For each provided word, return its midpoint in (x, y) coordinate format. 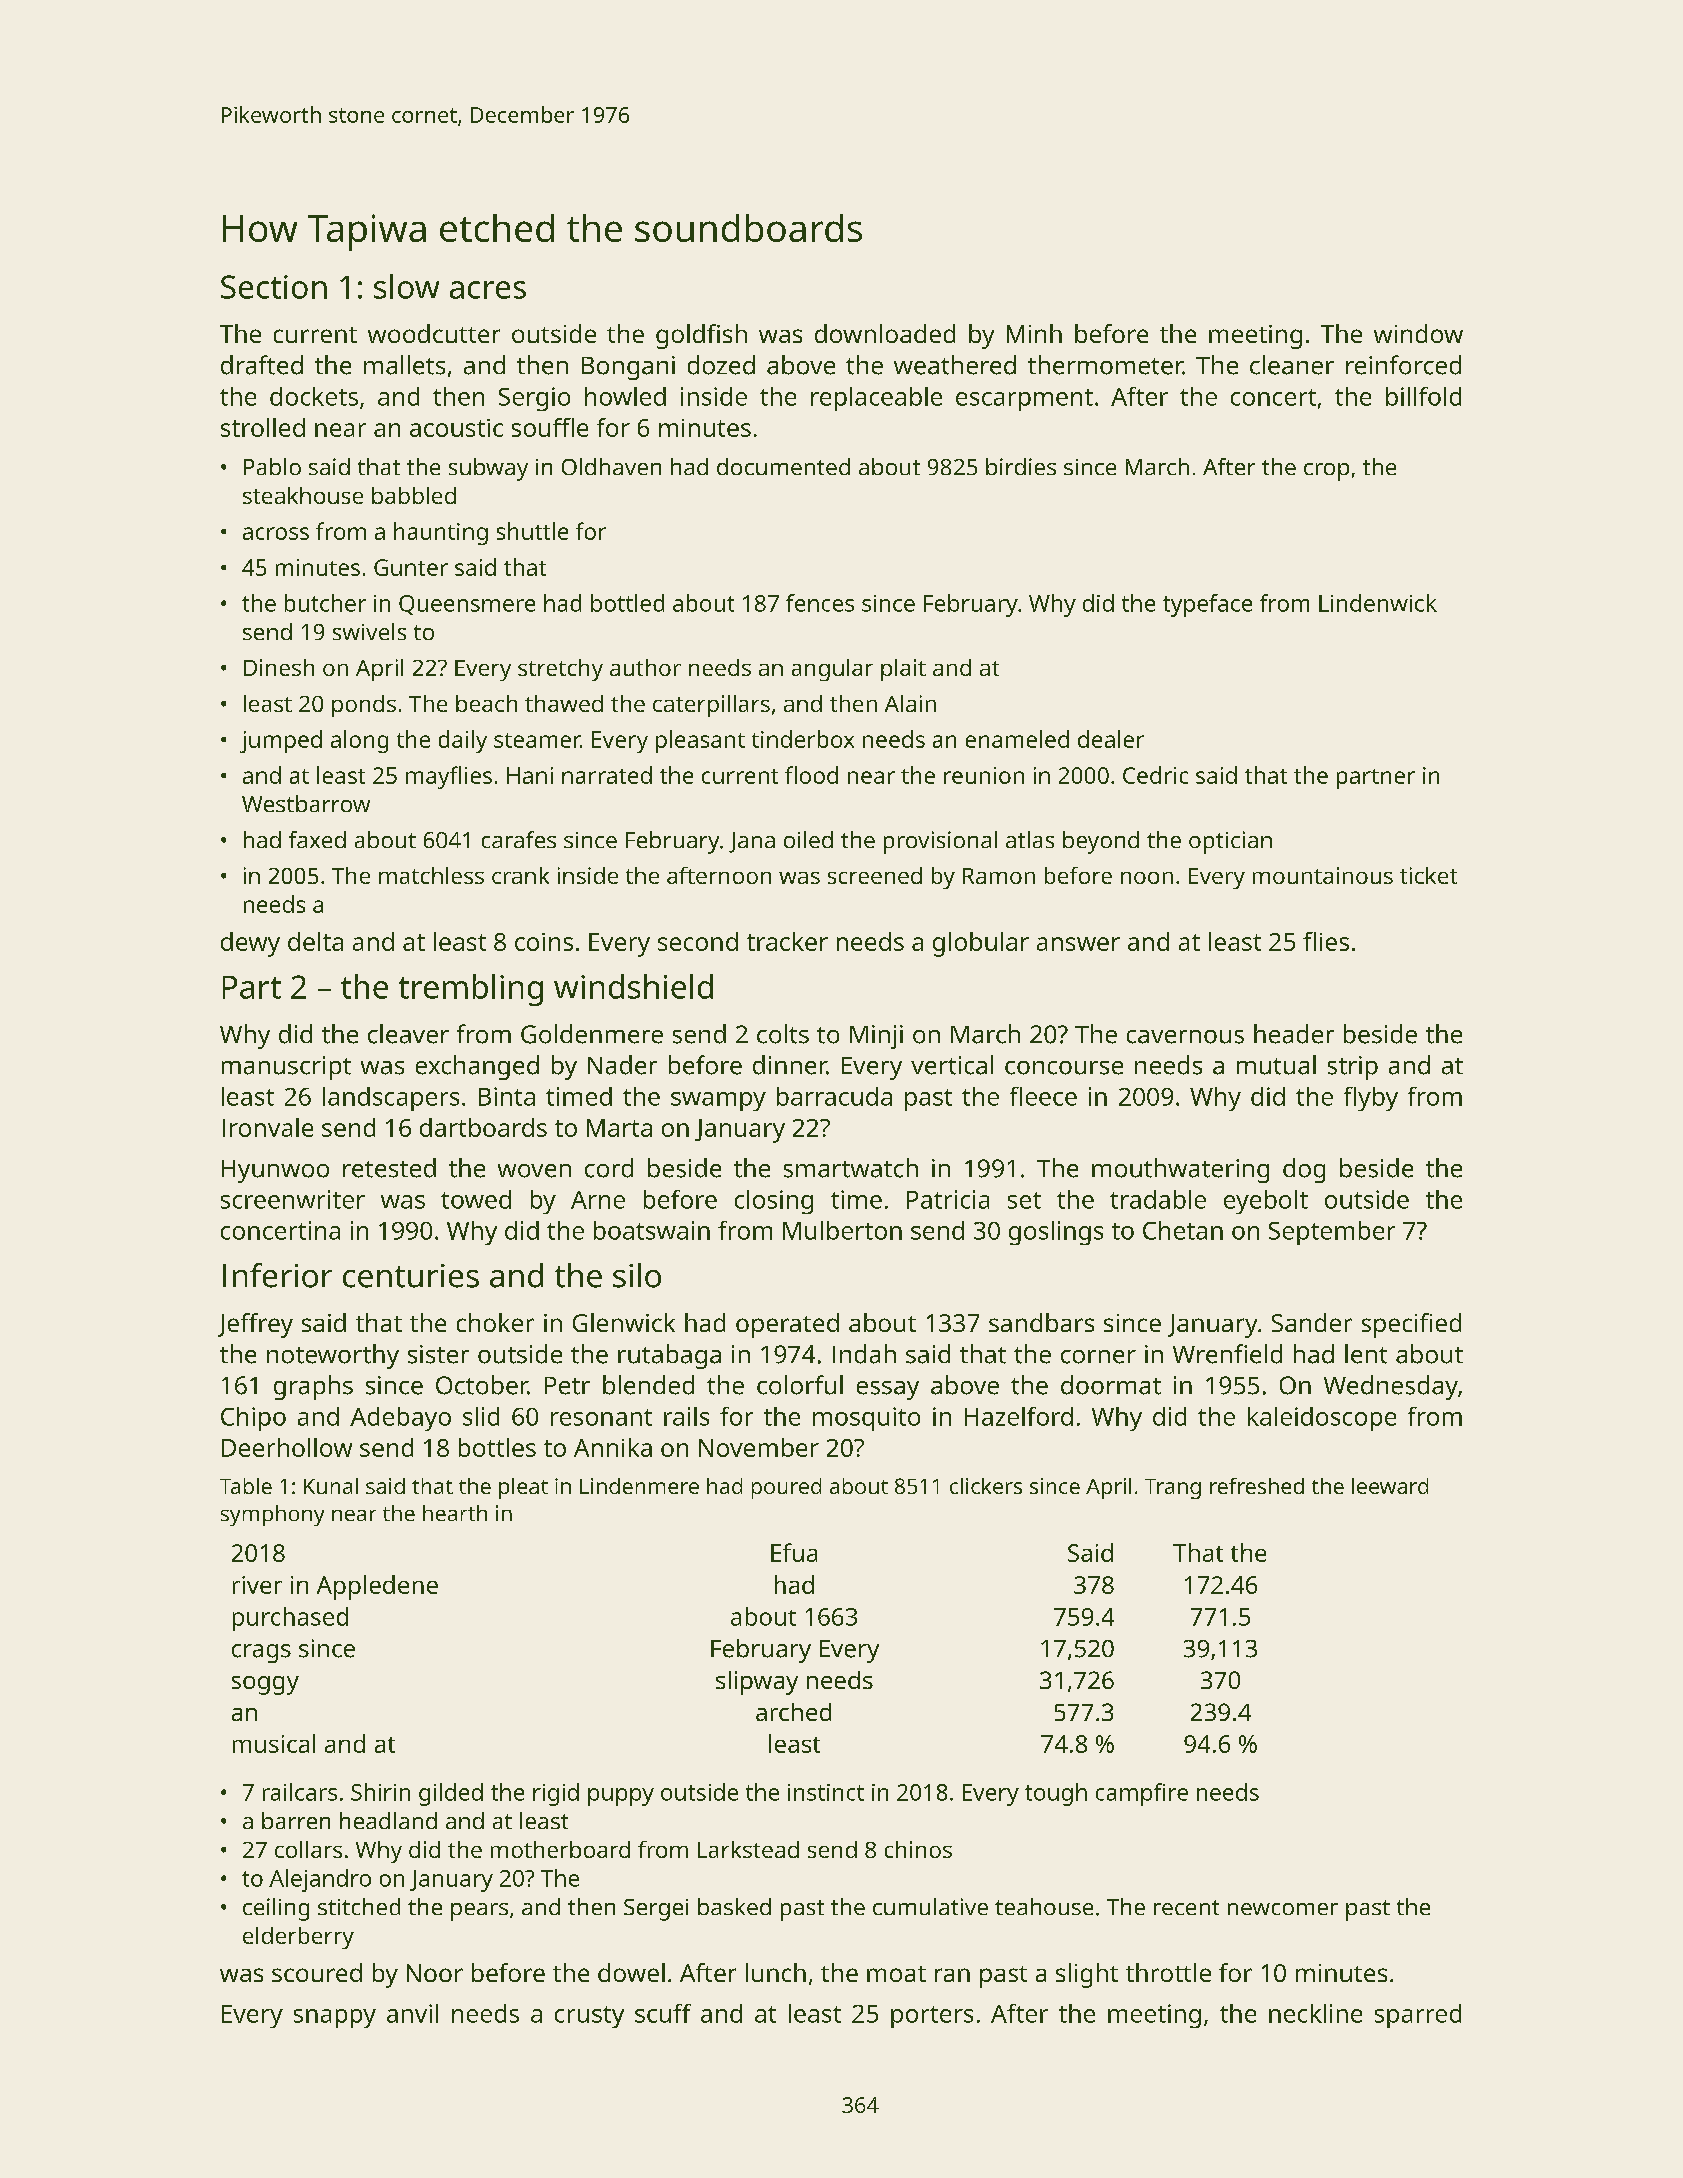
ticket (1428, 875)
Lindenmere (639, 1486)
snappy (335, 2018)
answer (1078, 944)
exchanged (477, 1067)
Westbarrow (306, 803)
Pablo (272, 466)
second (698, 941)
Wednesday (1391, 1387)
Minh (1034, 333)
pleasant (700, 741)
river (257, 1585)
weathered (955, 365)
